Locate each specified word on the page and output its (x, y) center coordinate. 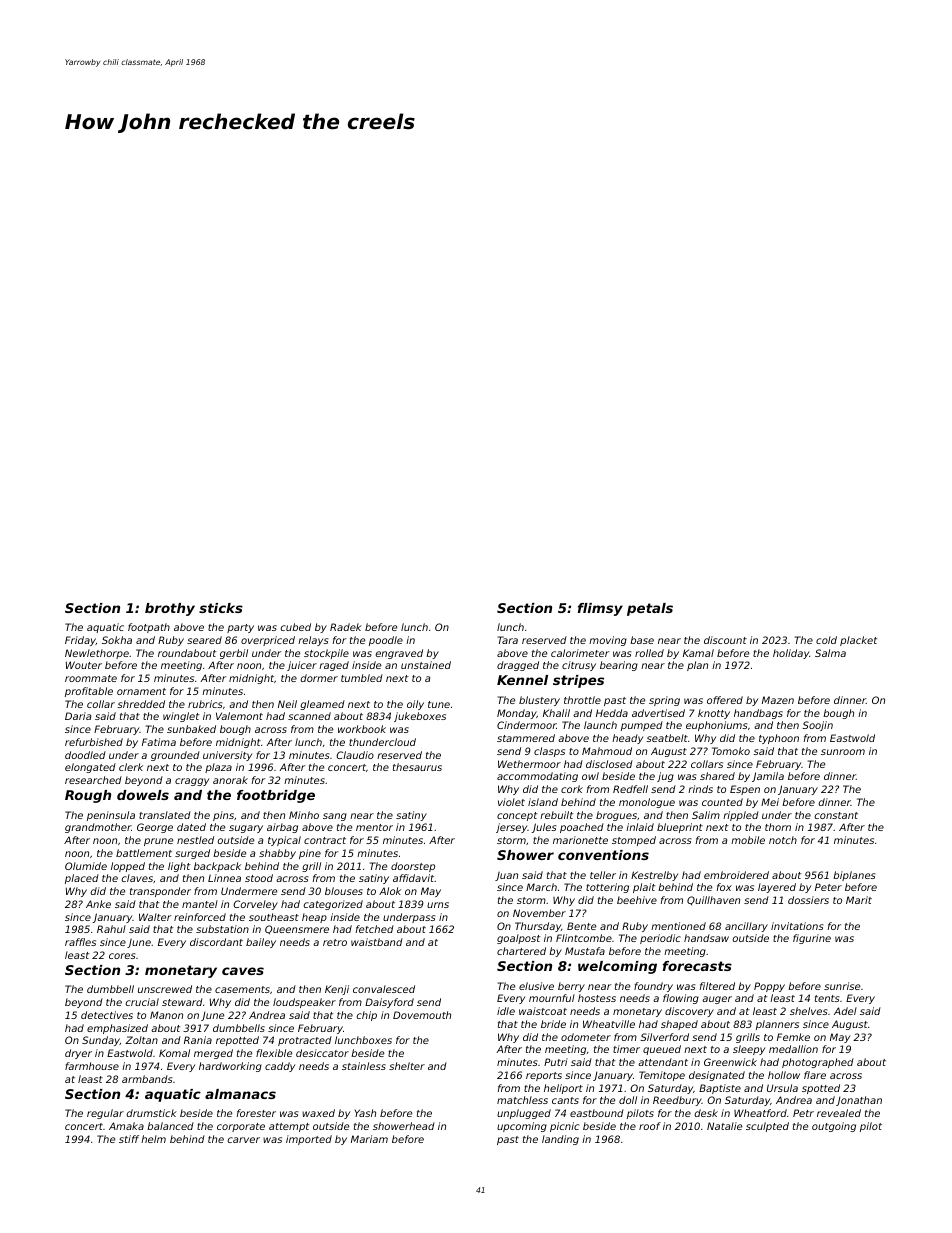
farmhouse (92, 1066)
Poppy (769, 987)
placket (859, 641)
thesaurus (417, 767)
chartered (521, 951)
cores (122, 956)
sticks (221, 608)
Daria (78, 716)
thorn (778, 827)
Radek (346, 627)
